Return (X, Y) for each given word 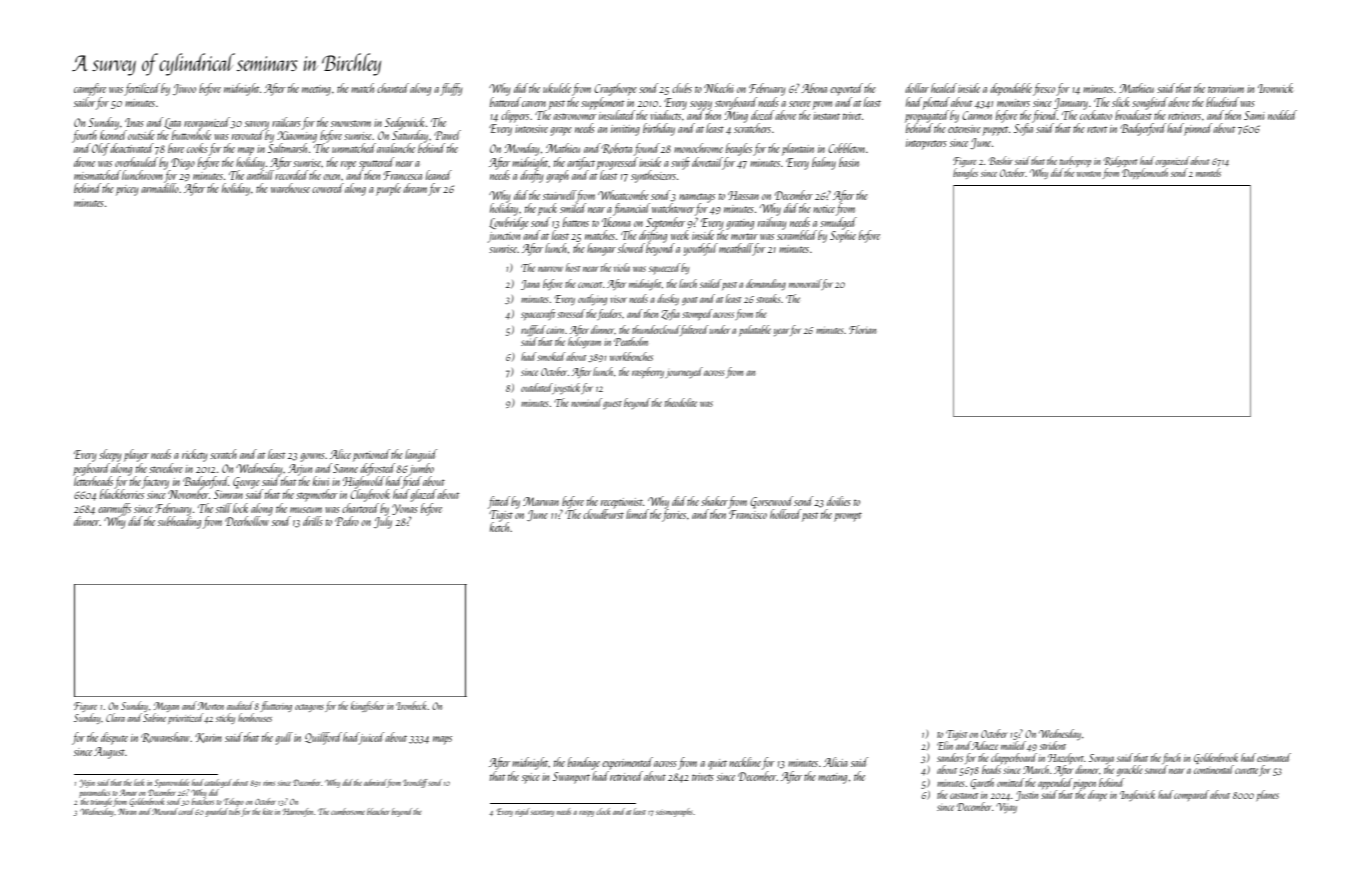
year (781, 332)
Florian (862, 329)
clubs (682, 88)
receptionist (622, 503)
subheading (179, 522)
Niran (127, 811)
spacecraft (538, 314)
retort (1097, 129)
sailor (85, 102)
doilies (839, 501)
